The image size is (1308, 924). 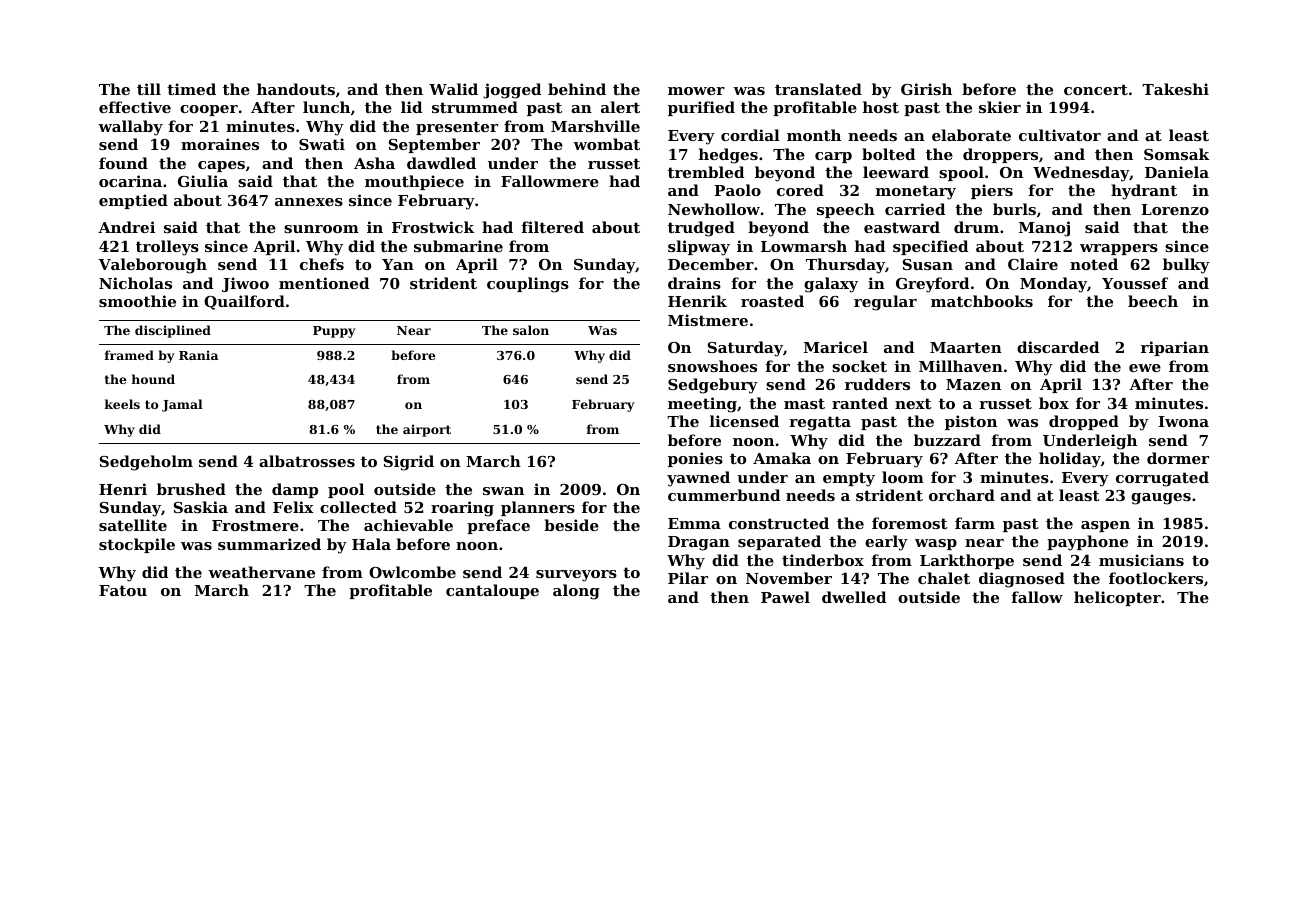 I want to click on rudders, so click(x=877, y=384).
